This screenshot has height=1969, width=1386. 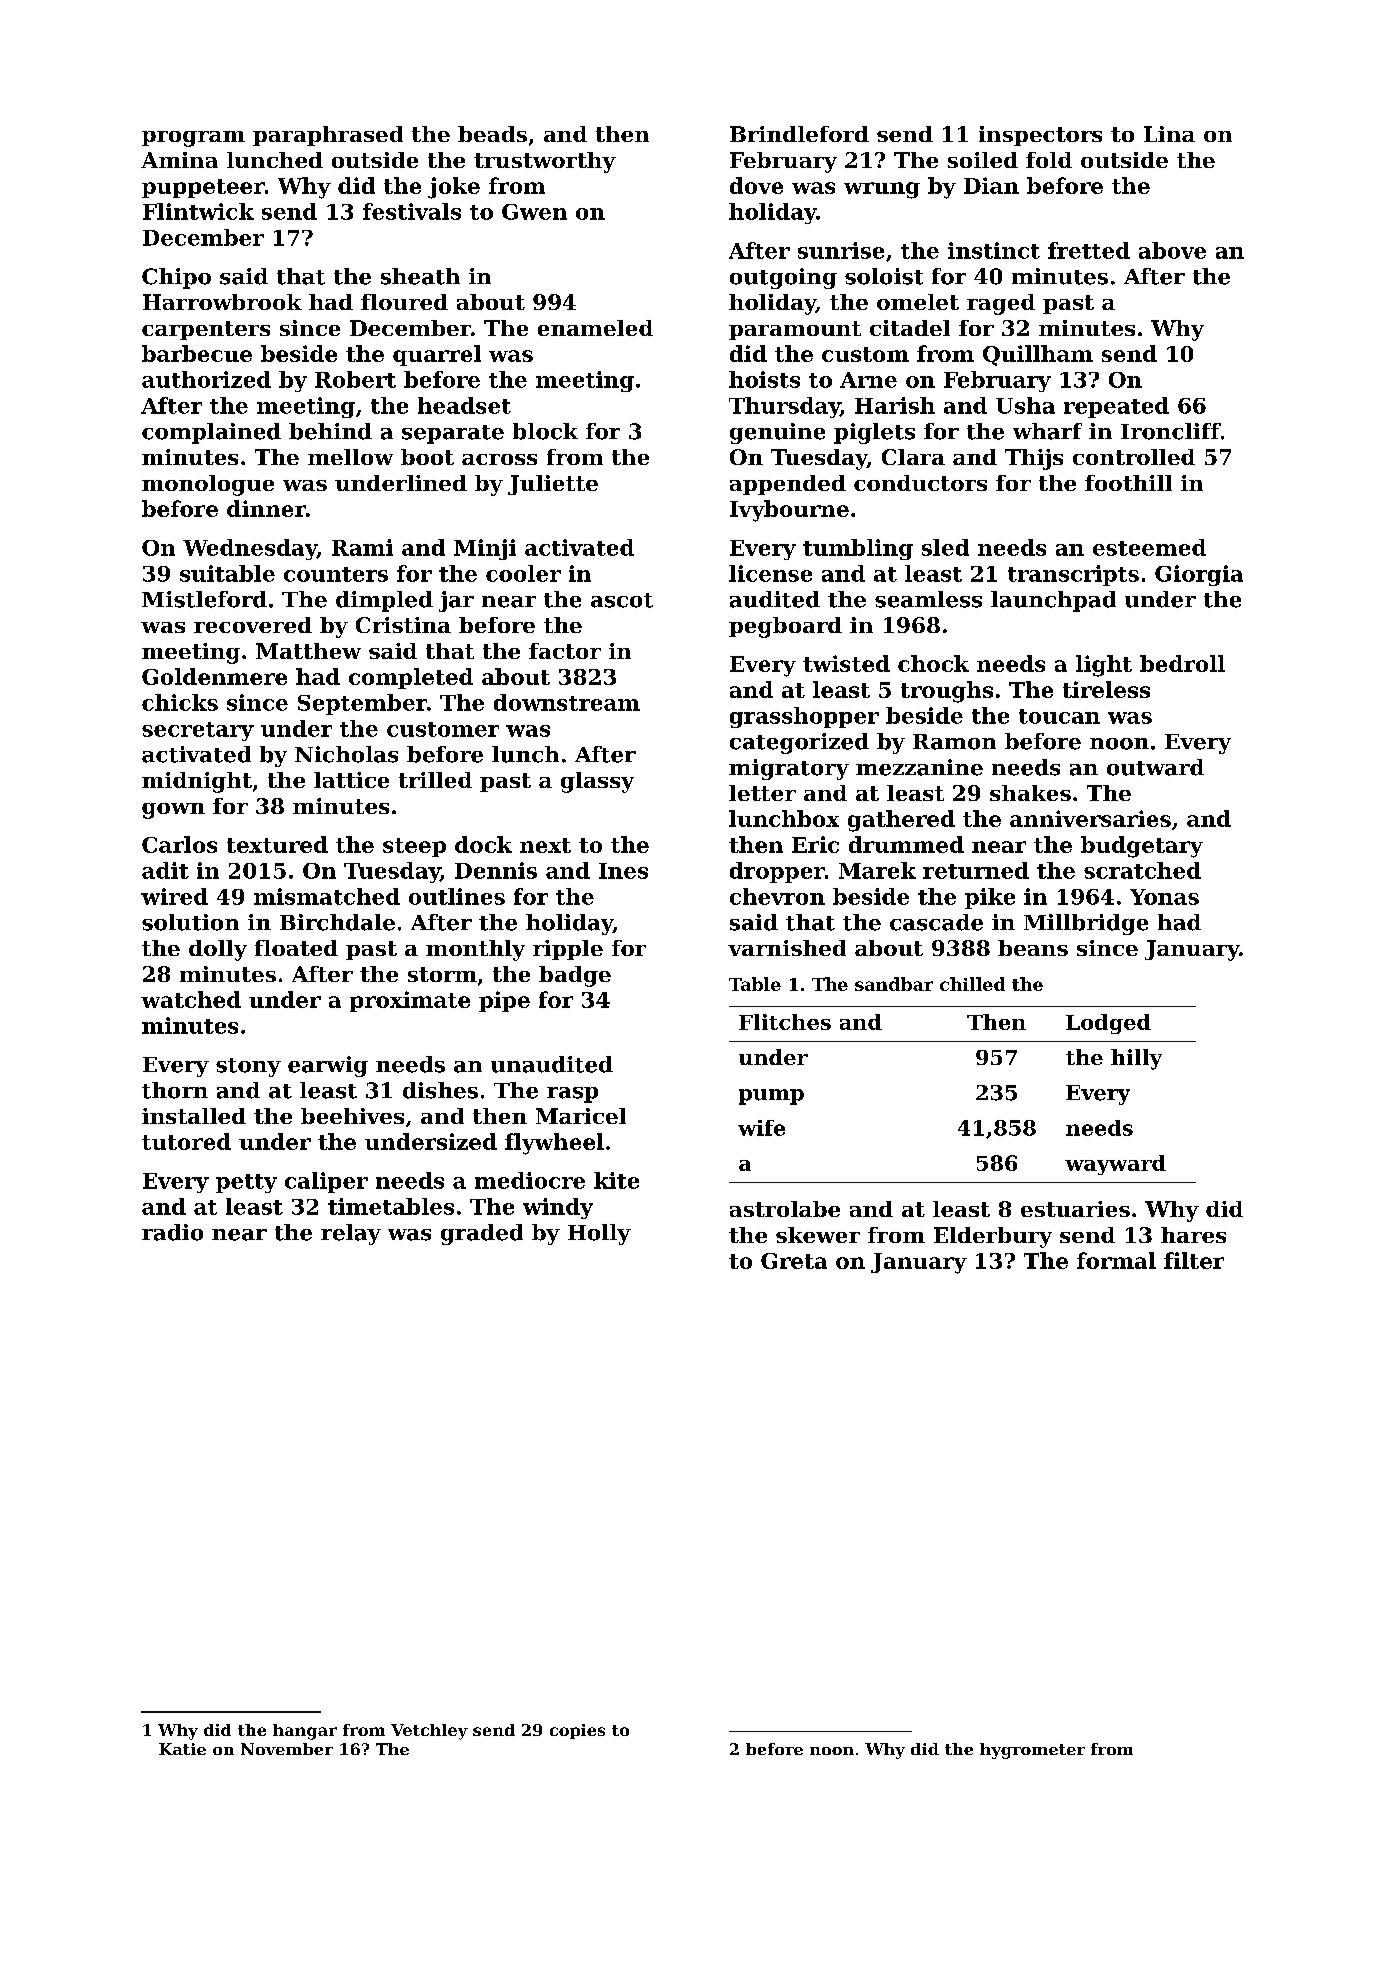 I want to click on hygrometer, so click(x=1032, y=1751).
